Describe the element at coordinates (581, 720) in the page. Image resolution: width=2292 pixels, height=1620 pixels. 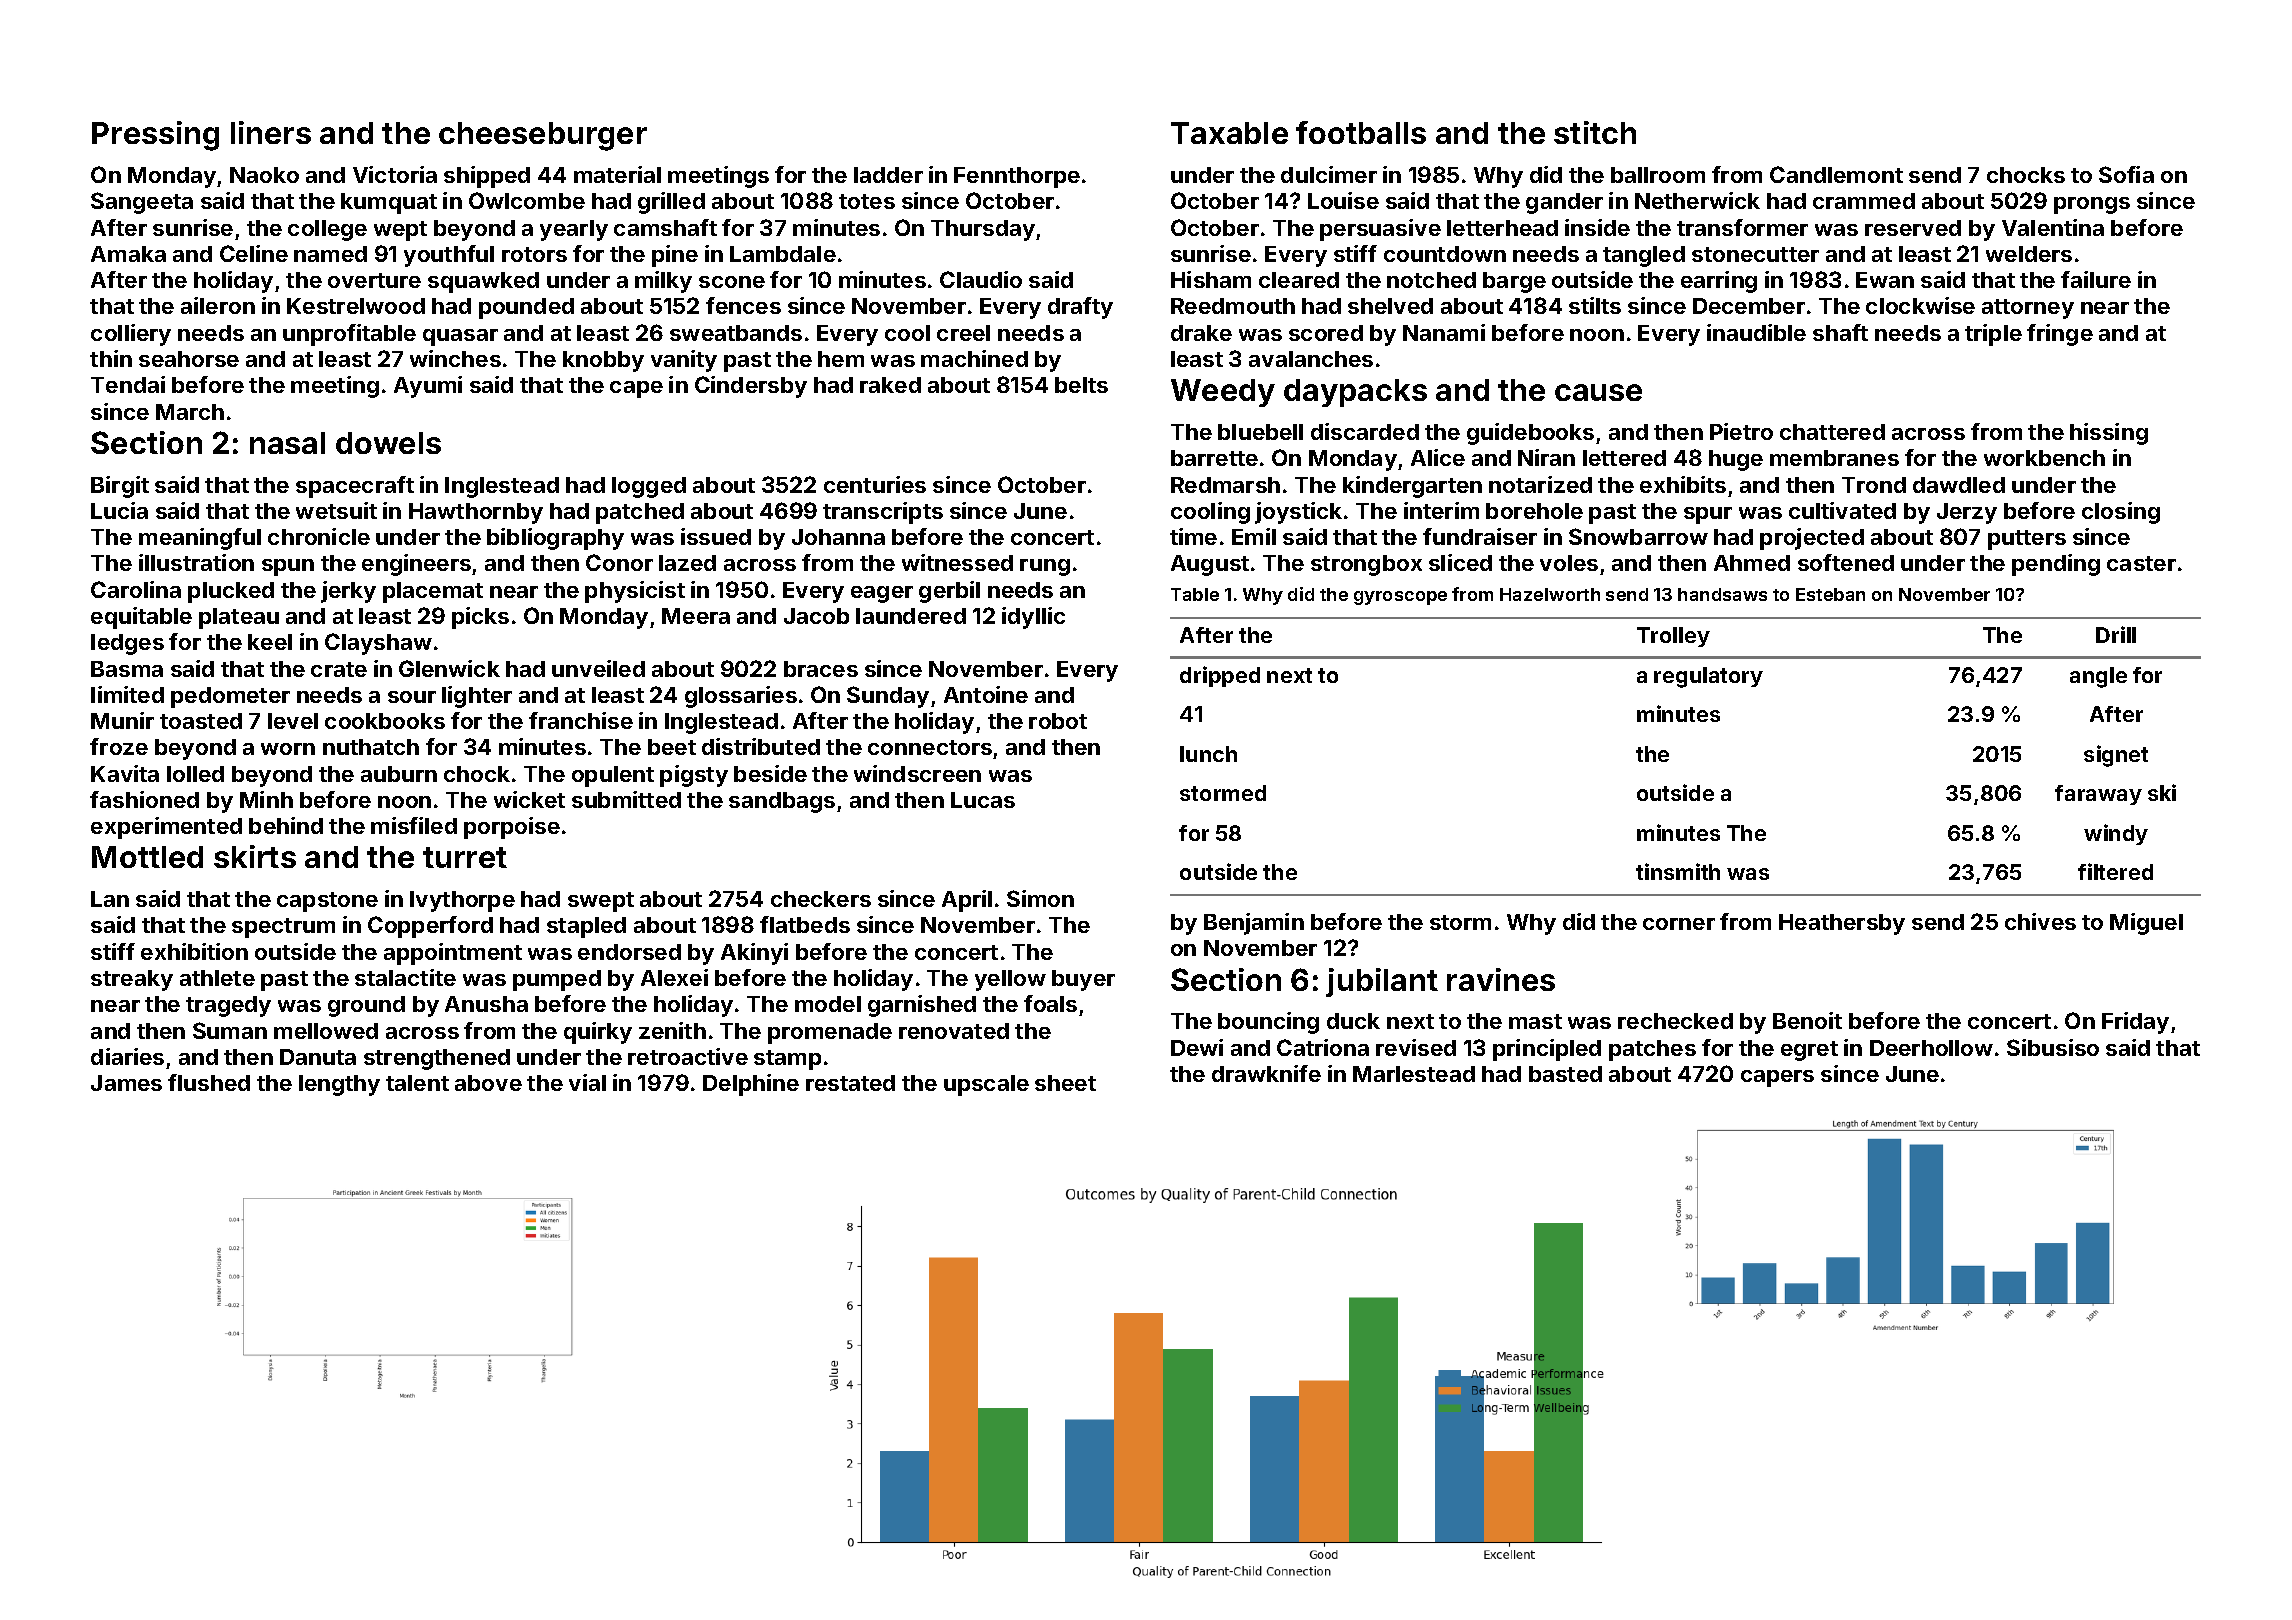
I see `franchise` at that location.
